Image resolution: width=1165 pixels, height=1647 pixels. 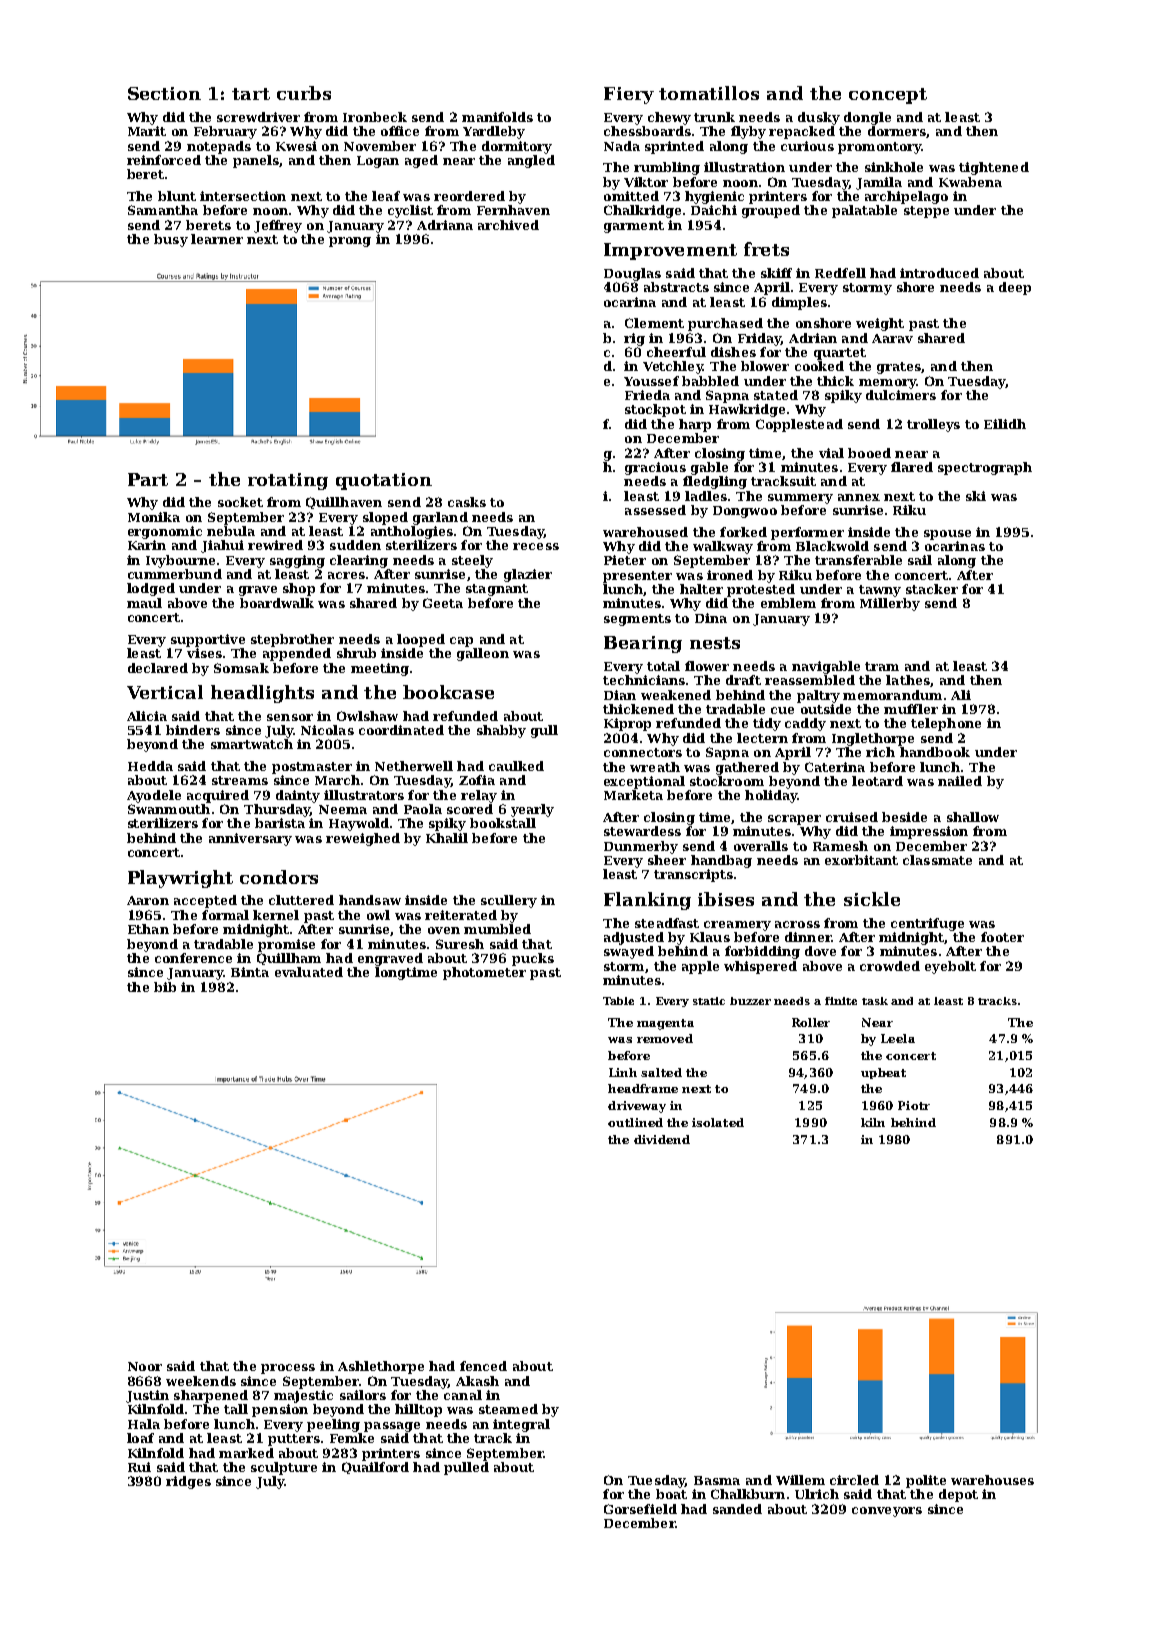 I want to click on acquired, so click(x=218, y=796).
